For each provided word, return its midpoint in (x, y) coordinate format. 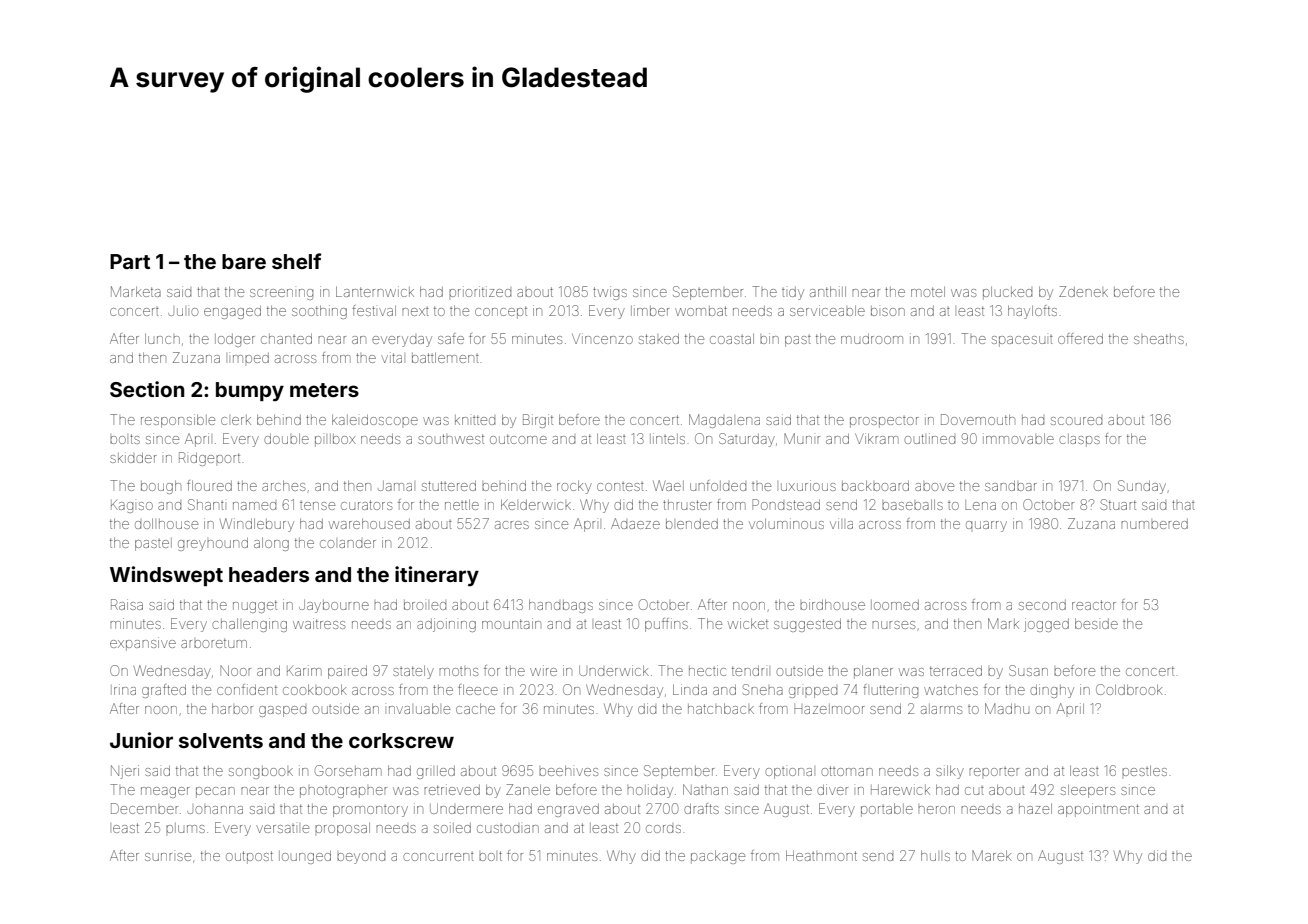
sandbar (1011, 486)
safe (451, 338)
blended (692, 524)
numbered (1154, 524)
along (271, 544)
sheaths (1159, 339)
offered (1080, 338)
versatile (282, 828)
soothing (319, 312)
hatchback (721, 709)
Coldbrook (1129, 689)
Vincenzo (602, 338)
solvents (221, 740)
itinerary (437, 576)
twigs (610, 293)
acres (512, 525)
